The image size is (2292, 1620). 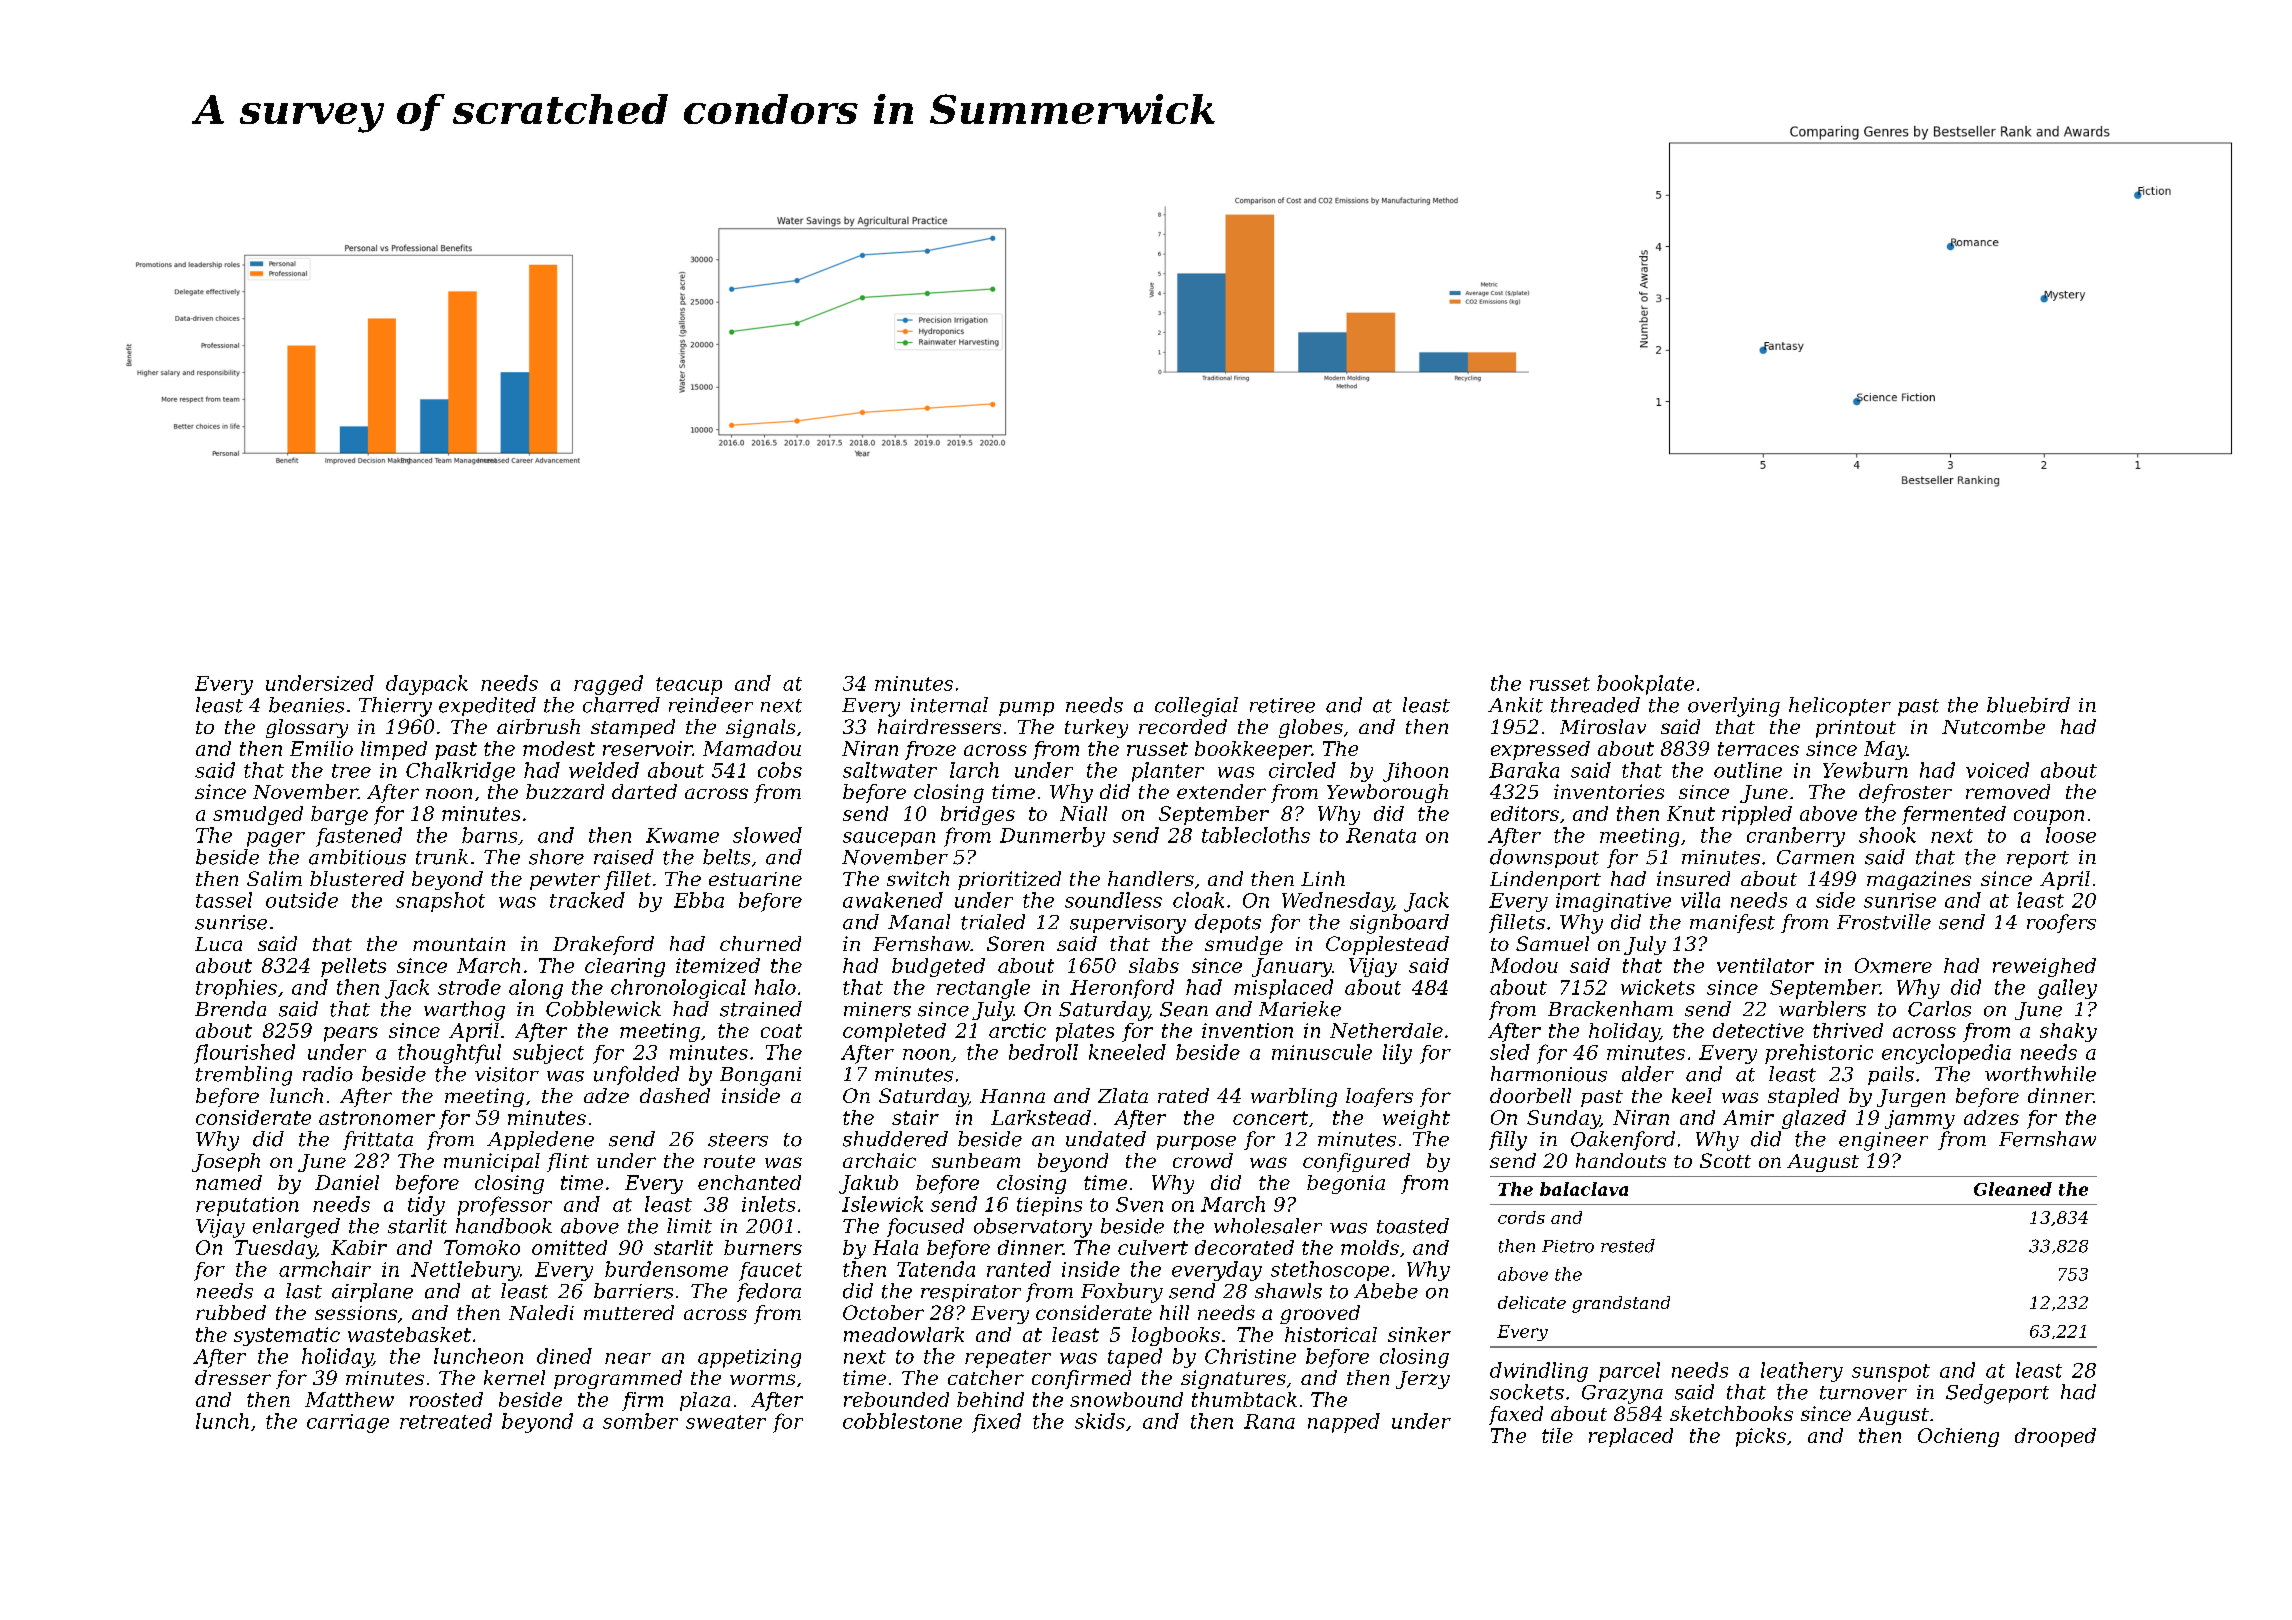 What do you see at coordinates (689, 686) in the screenshot?
I see `teacup` at bounding box center [689, 686].
